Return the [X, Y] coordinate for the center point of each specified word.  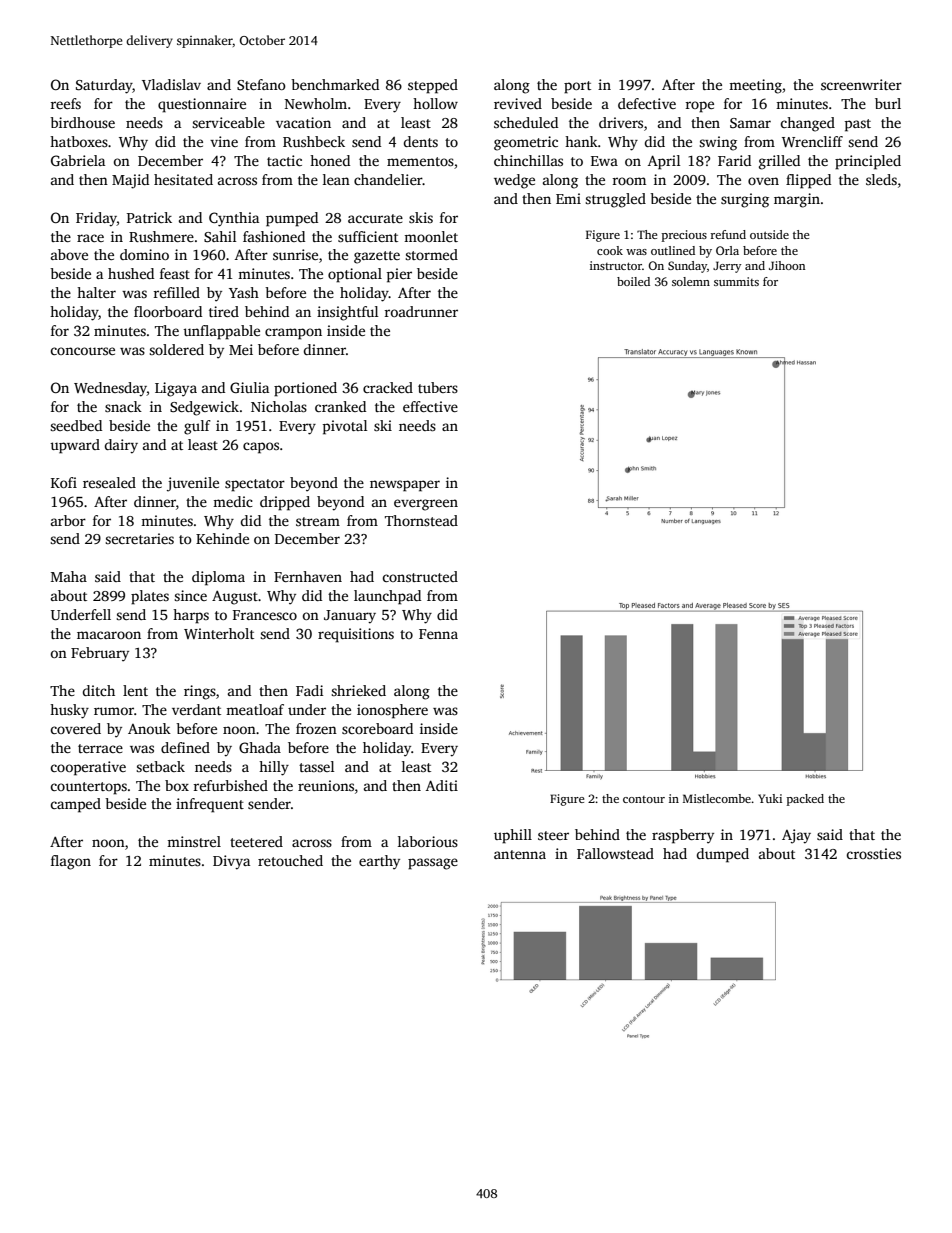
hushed [131, 273]
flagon [71, 862]
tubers [438, 387]
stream [318, 521]
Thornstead [421, 520]
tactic [284, 160]
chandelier [388, 179]
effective [430, 406]
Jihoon [787, 265]
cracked [388, 387]
